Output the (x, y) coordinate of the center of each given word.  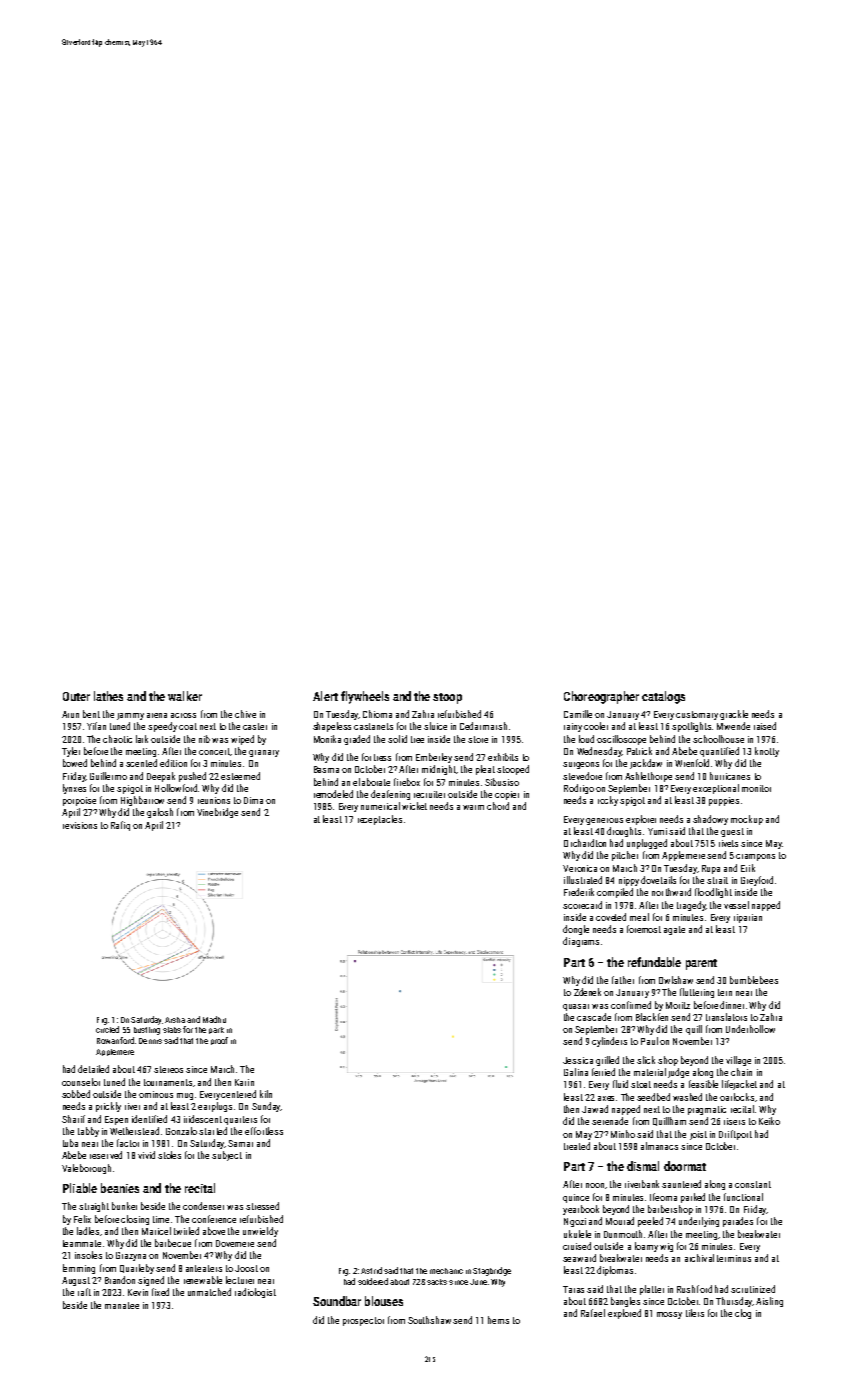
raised (765, 726)
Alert (325, 696)
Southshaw (429, 1320)
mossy (669, 1315)
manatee (122, 1305)
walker (185, 696)
